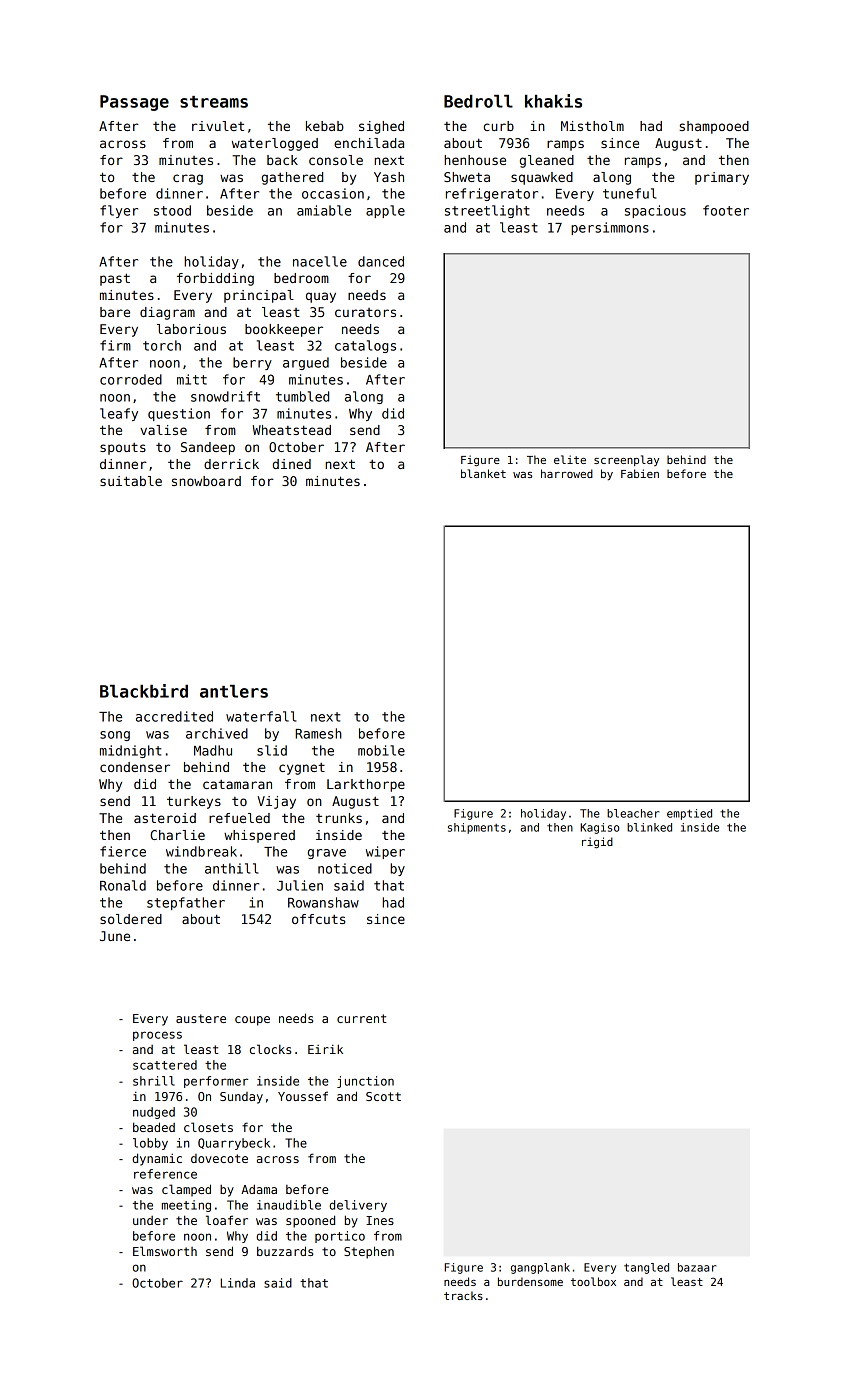  I want to click on midnight, so click(130, 751).
